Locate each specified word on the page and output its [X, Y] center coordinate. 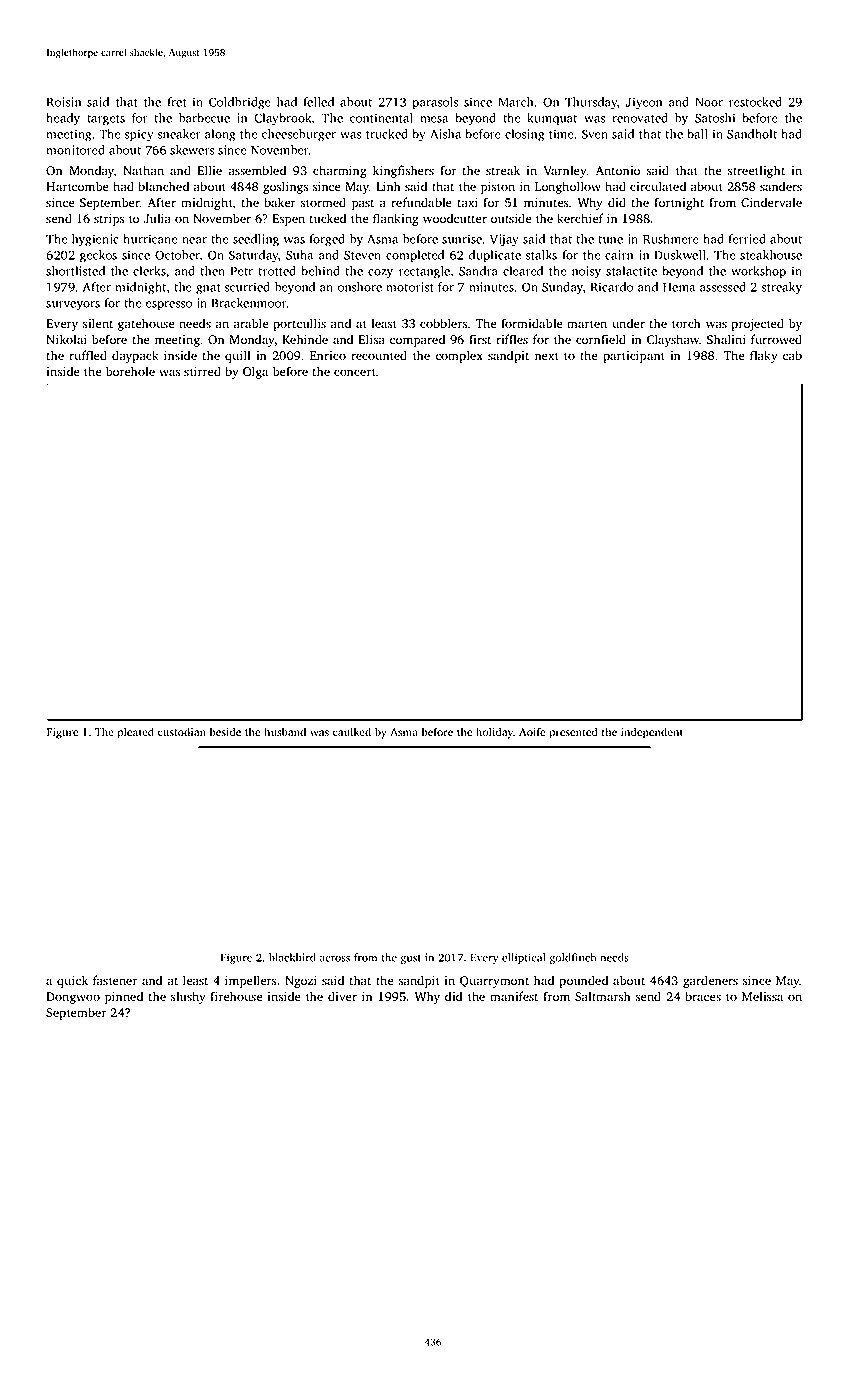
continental [381, 118]
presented [573, 733]
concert [355, 372]
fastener [115, 980]
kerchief [580, 218]
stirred [202, 371]
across [335, 959]
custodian [182, 731]
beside [225, 731]
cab [792, 355]
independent [652, 733]
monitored [75, 150]
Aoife [532, 731]
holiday [494, 733]
